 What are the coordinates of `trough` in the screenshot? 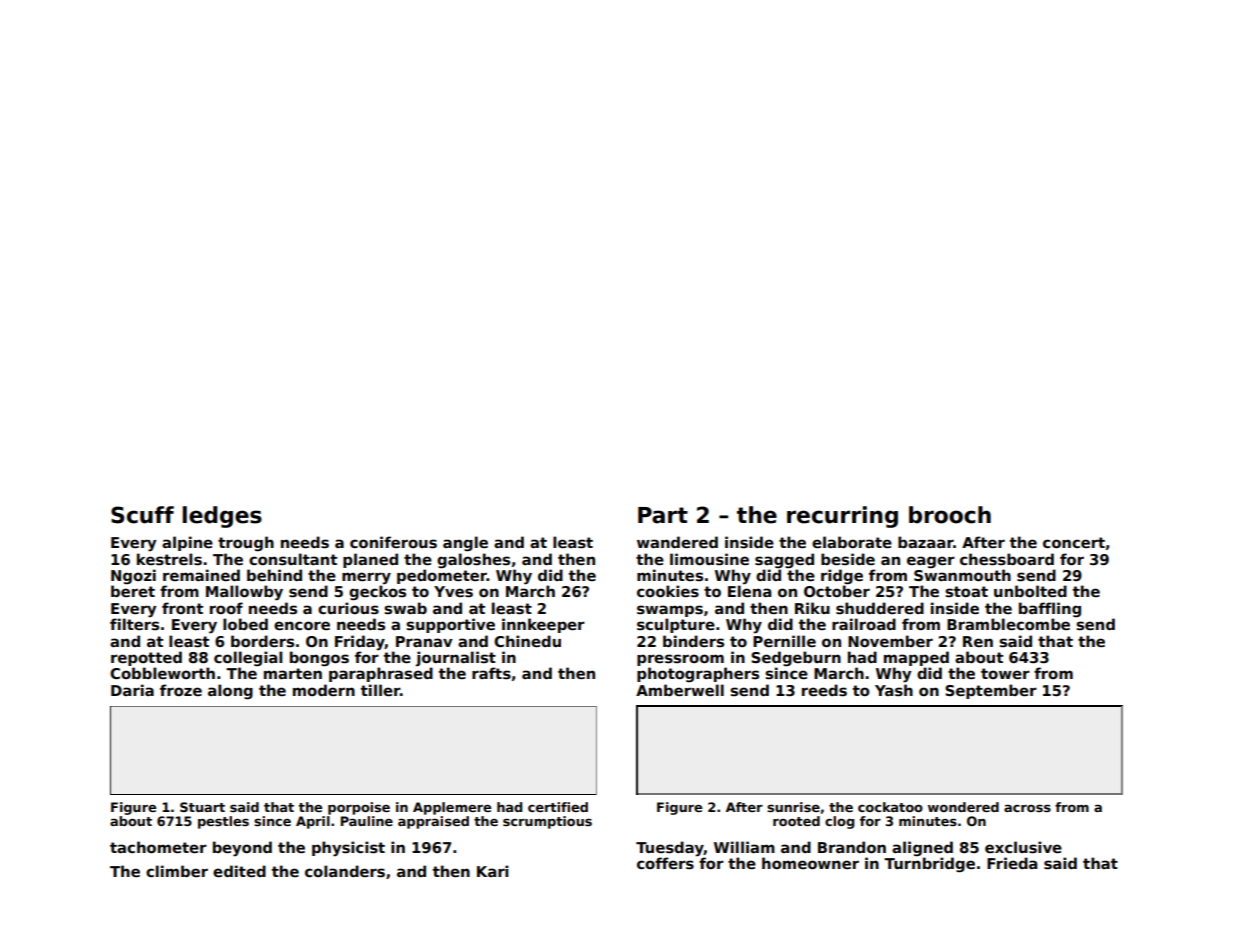 It's located at (246, 543).
